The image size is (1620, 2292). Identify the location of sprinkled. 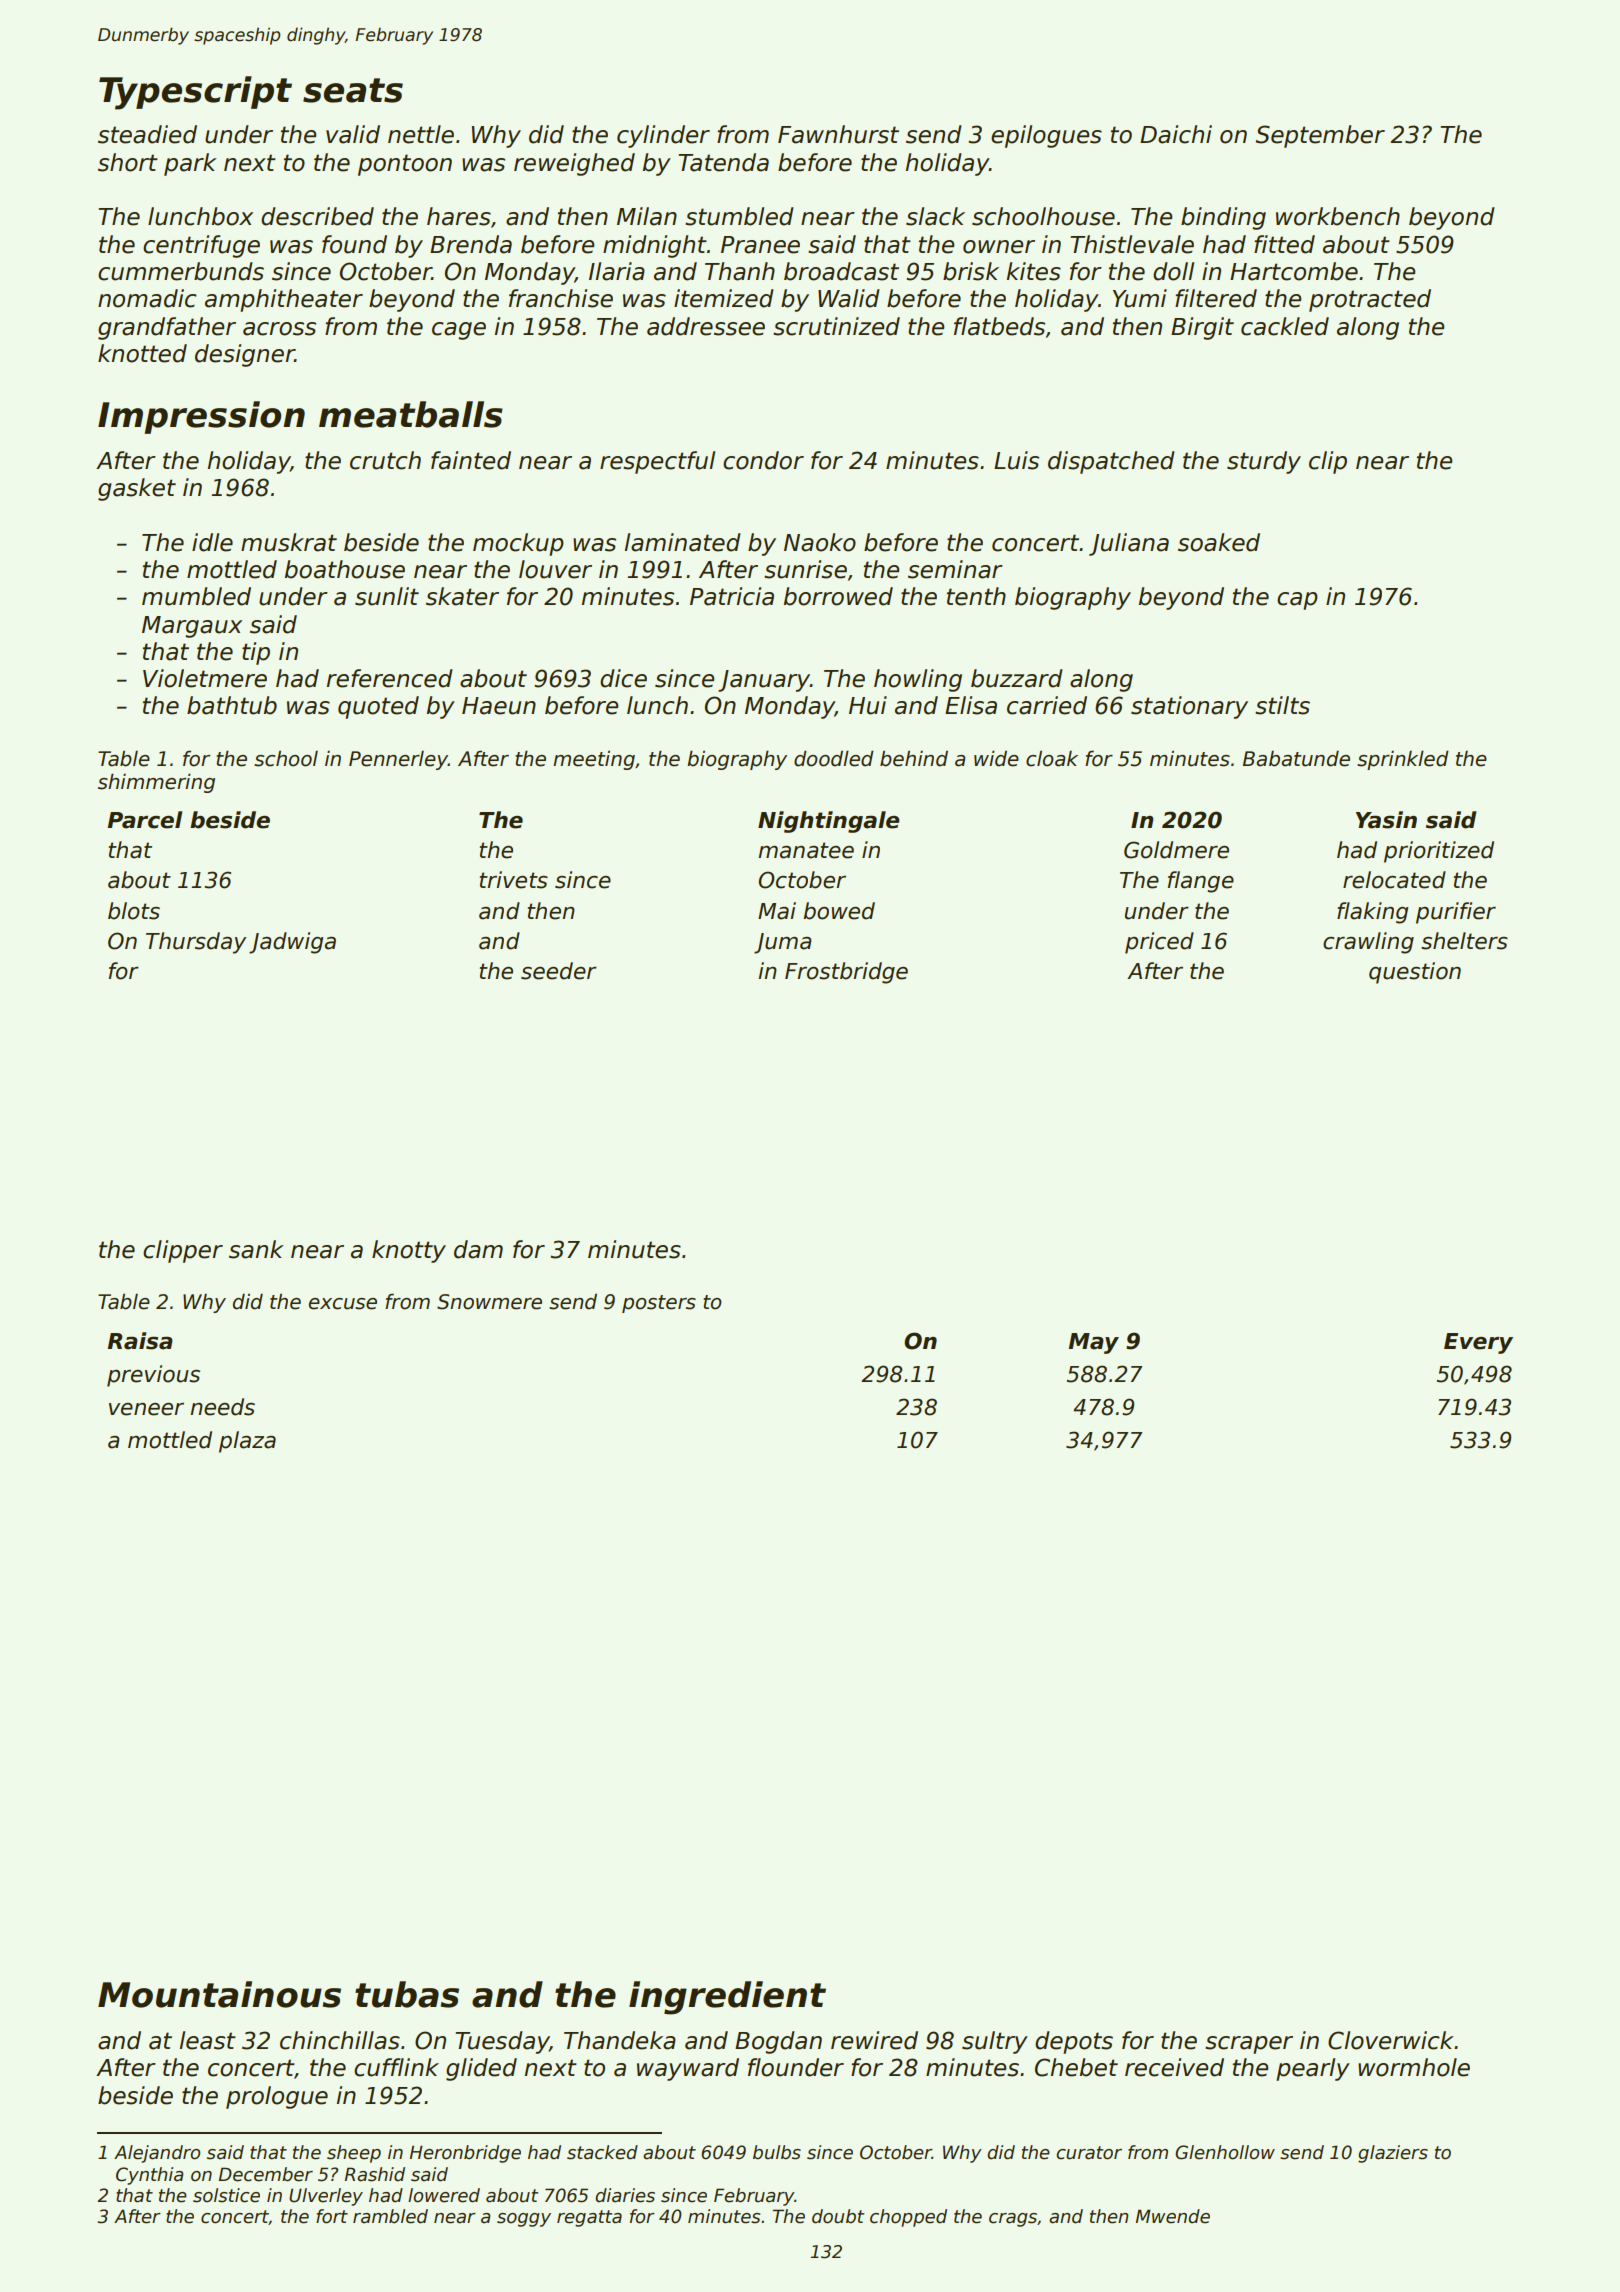
(1403, 760).
